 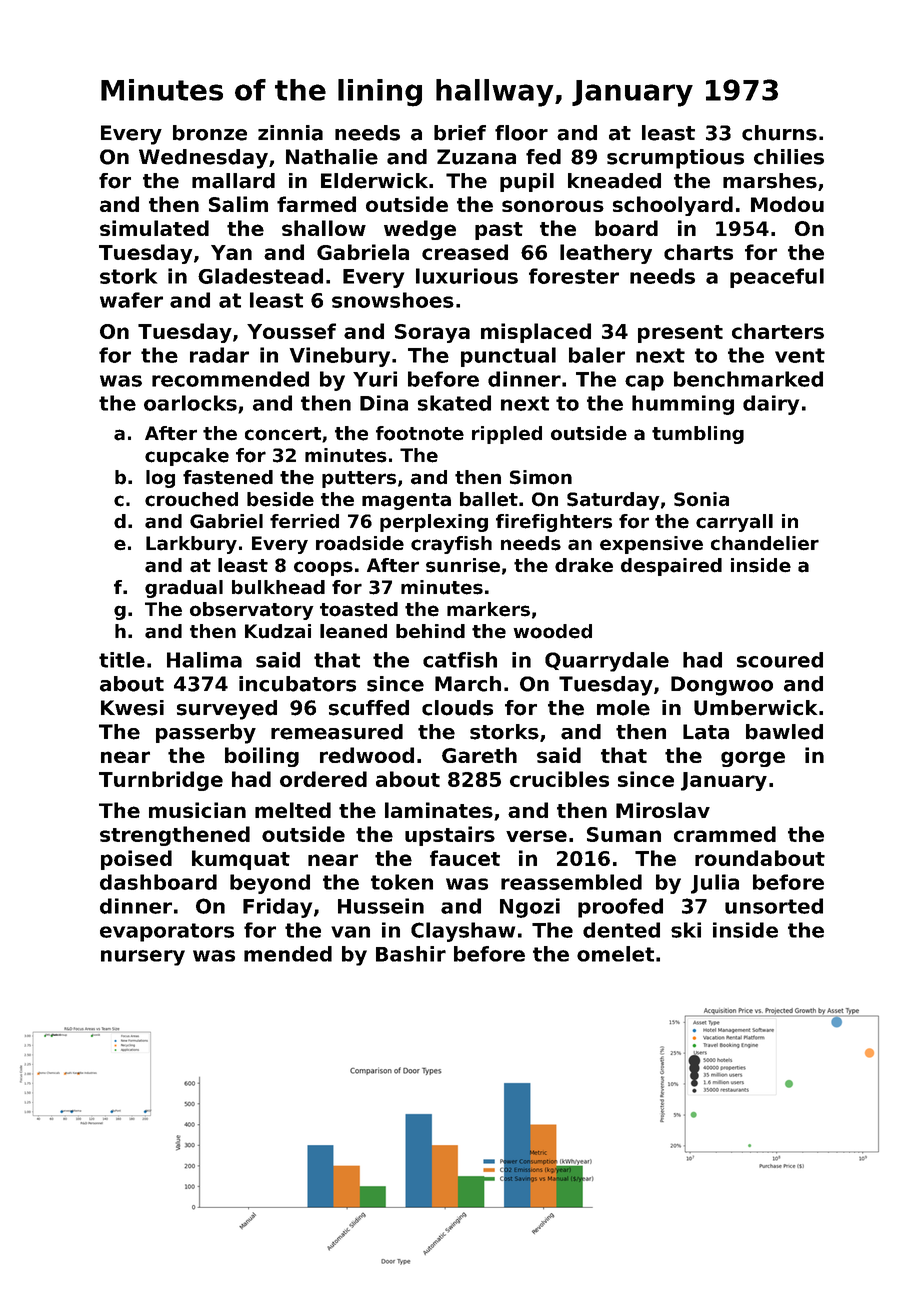 I want to click on nursery, so click(x=143, y=958).
